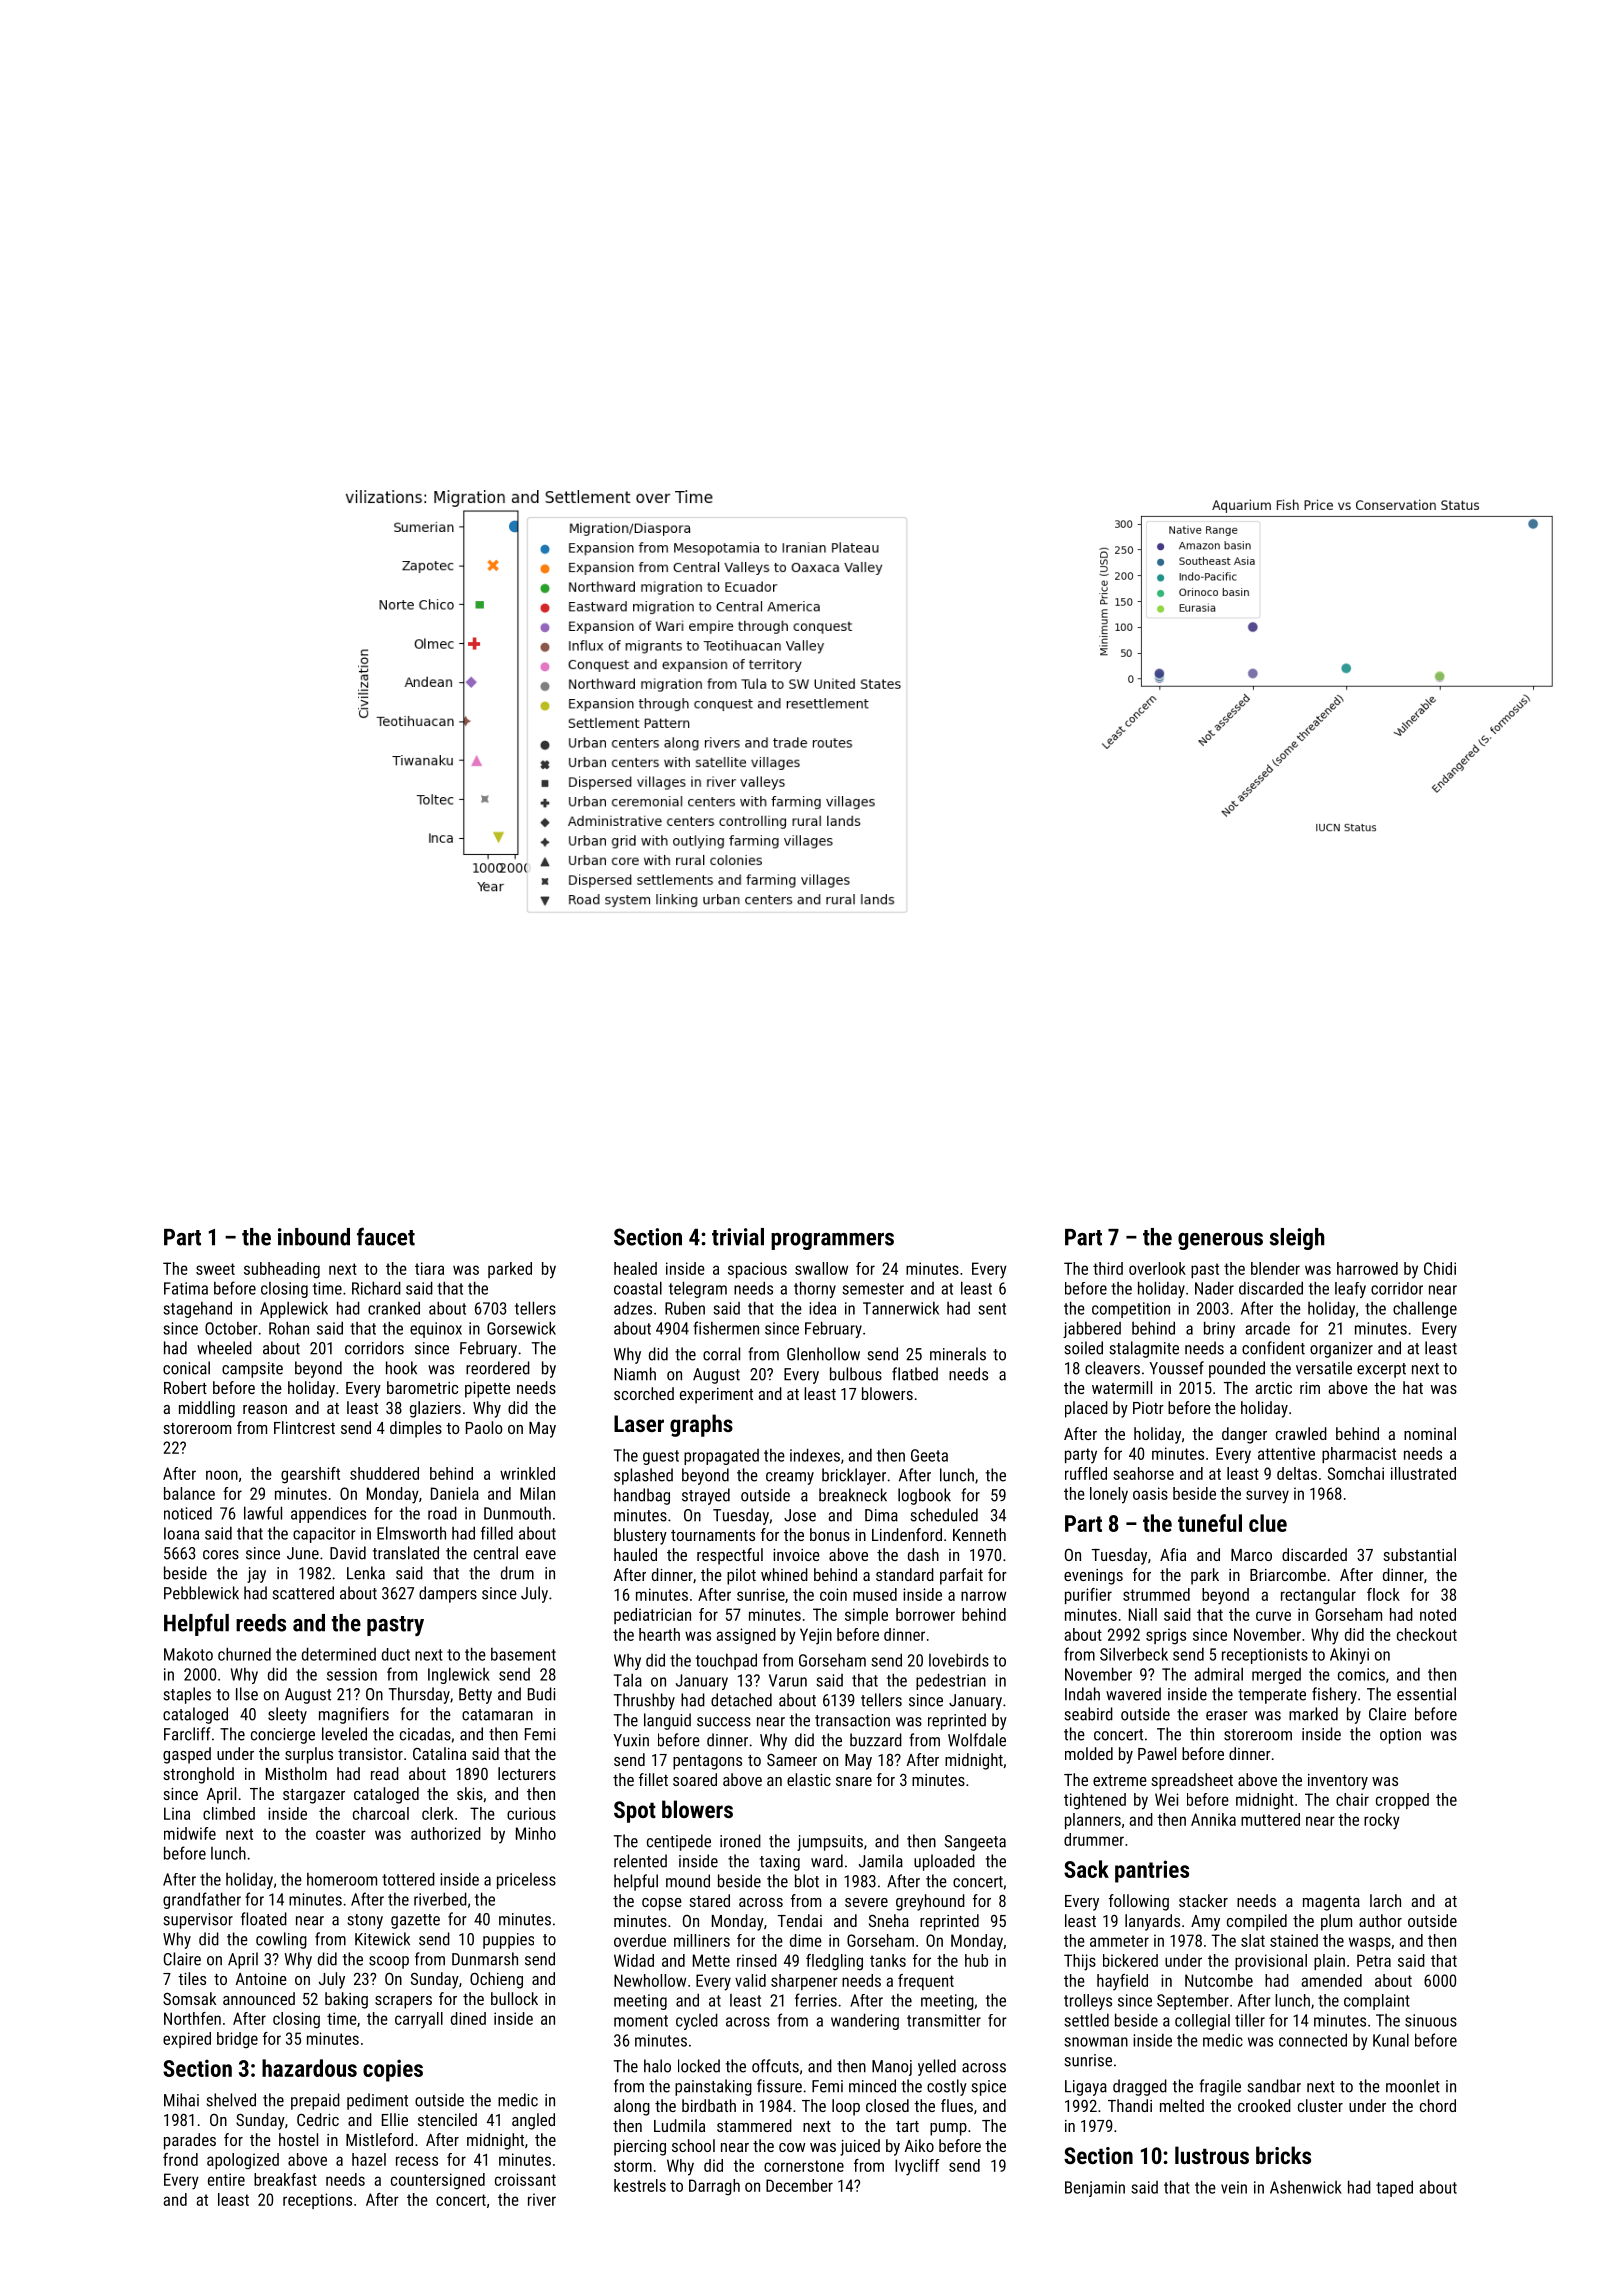 The width and height of the image is (1620, 2292). I want to click on duct, so click(396, 1654).
